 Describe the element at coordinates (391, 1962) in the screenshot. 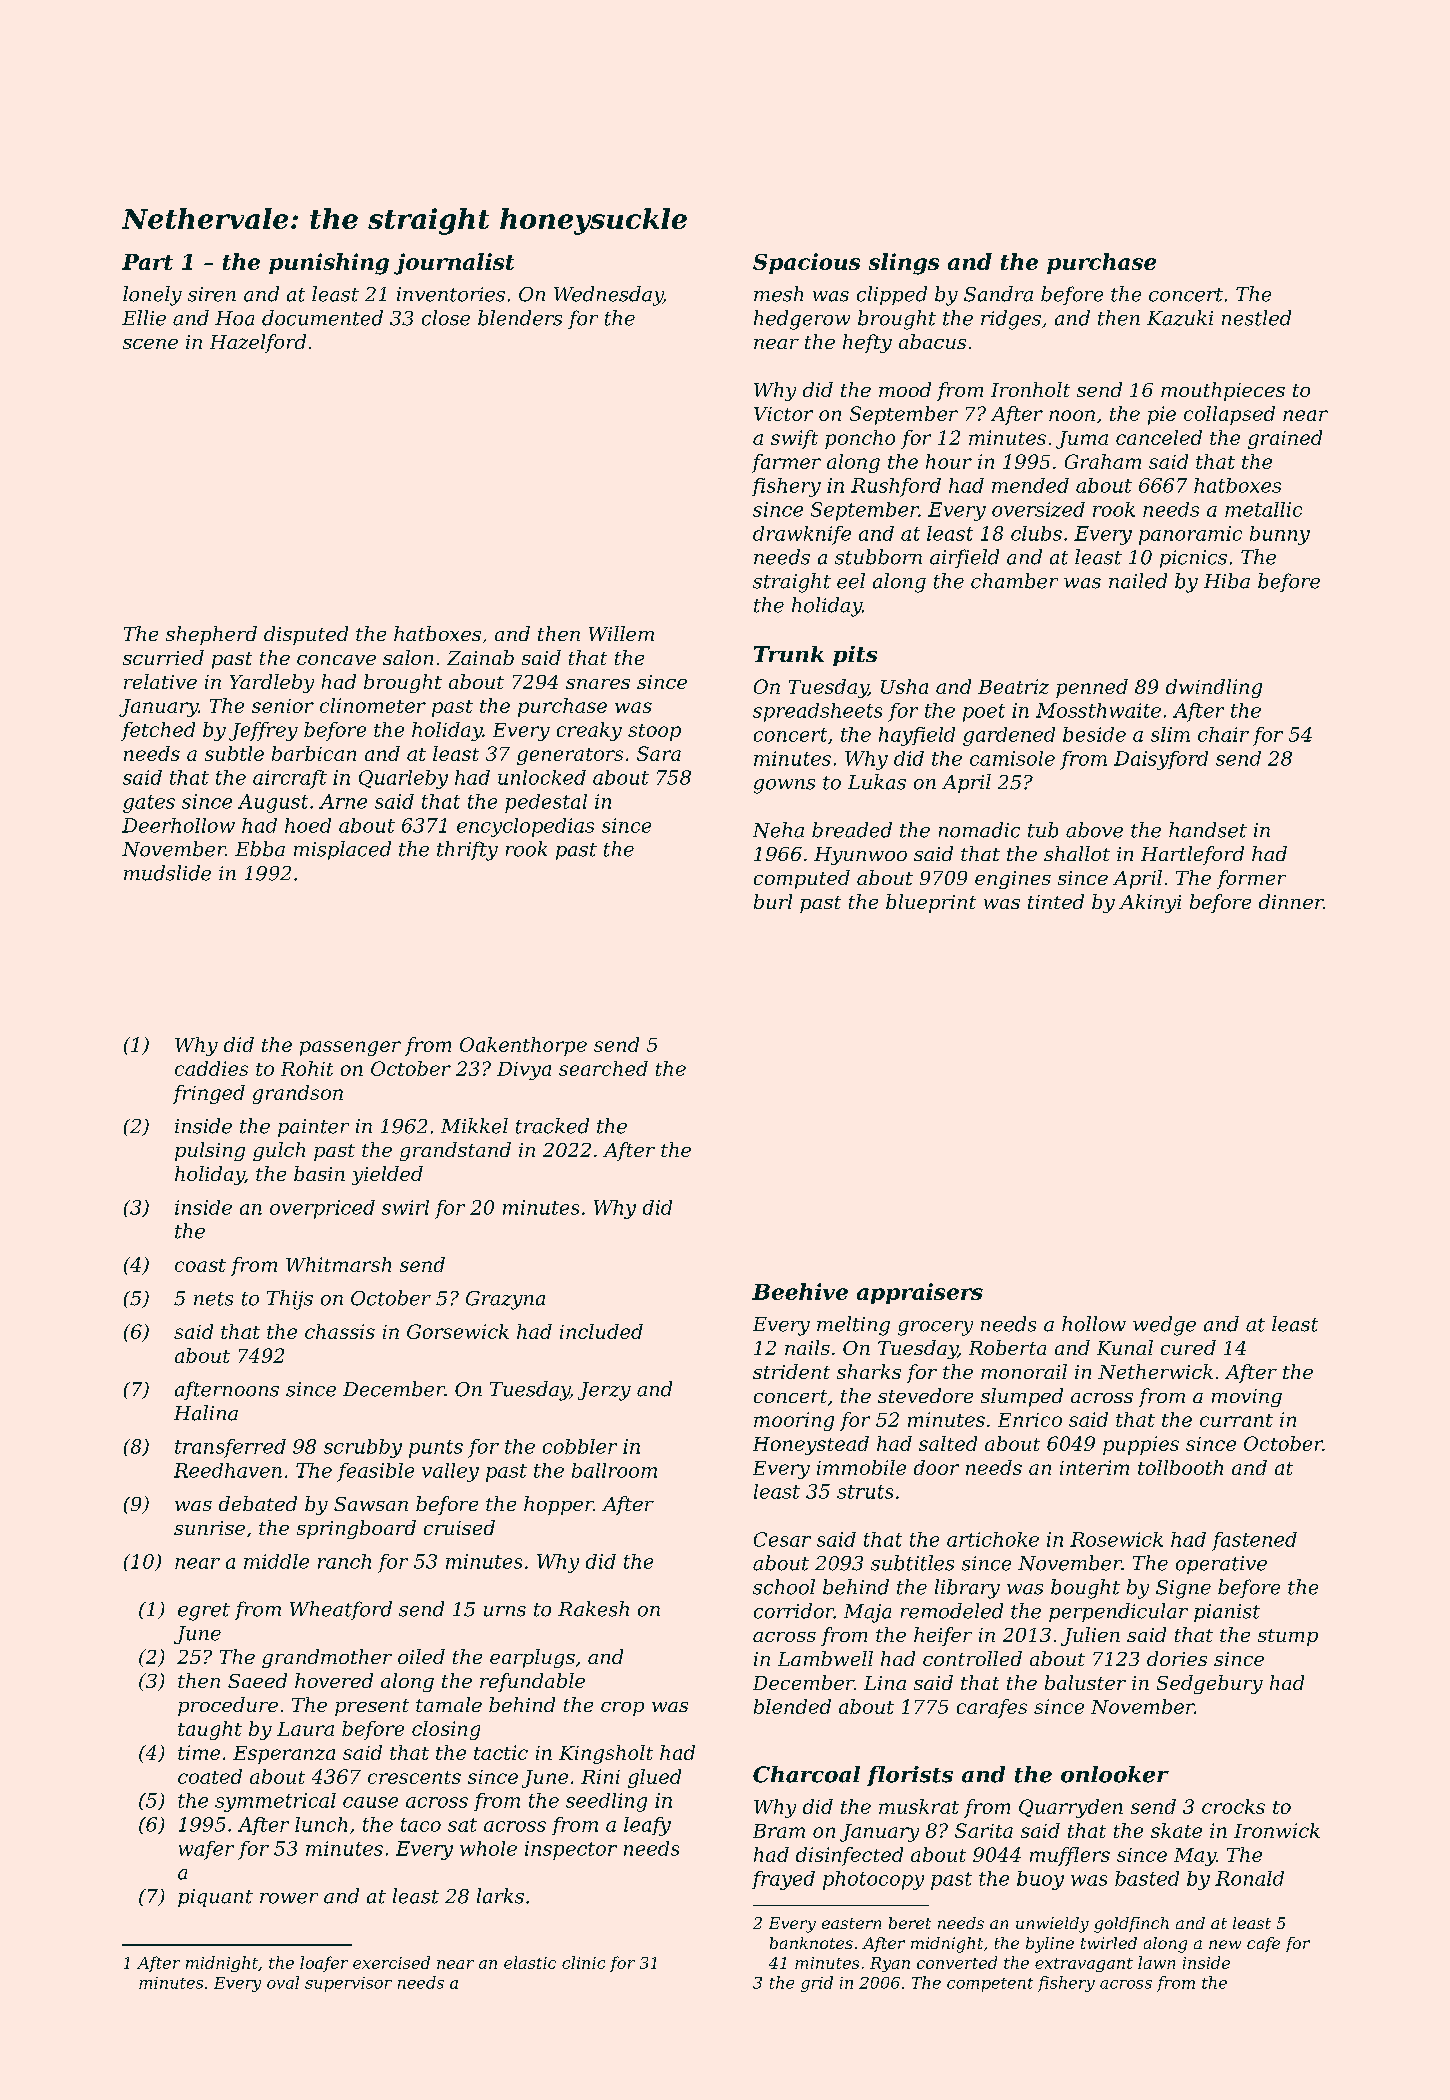

I see `exercised` at that location.
